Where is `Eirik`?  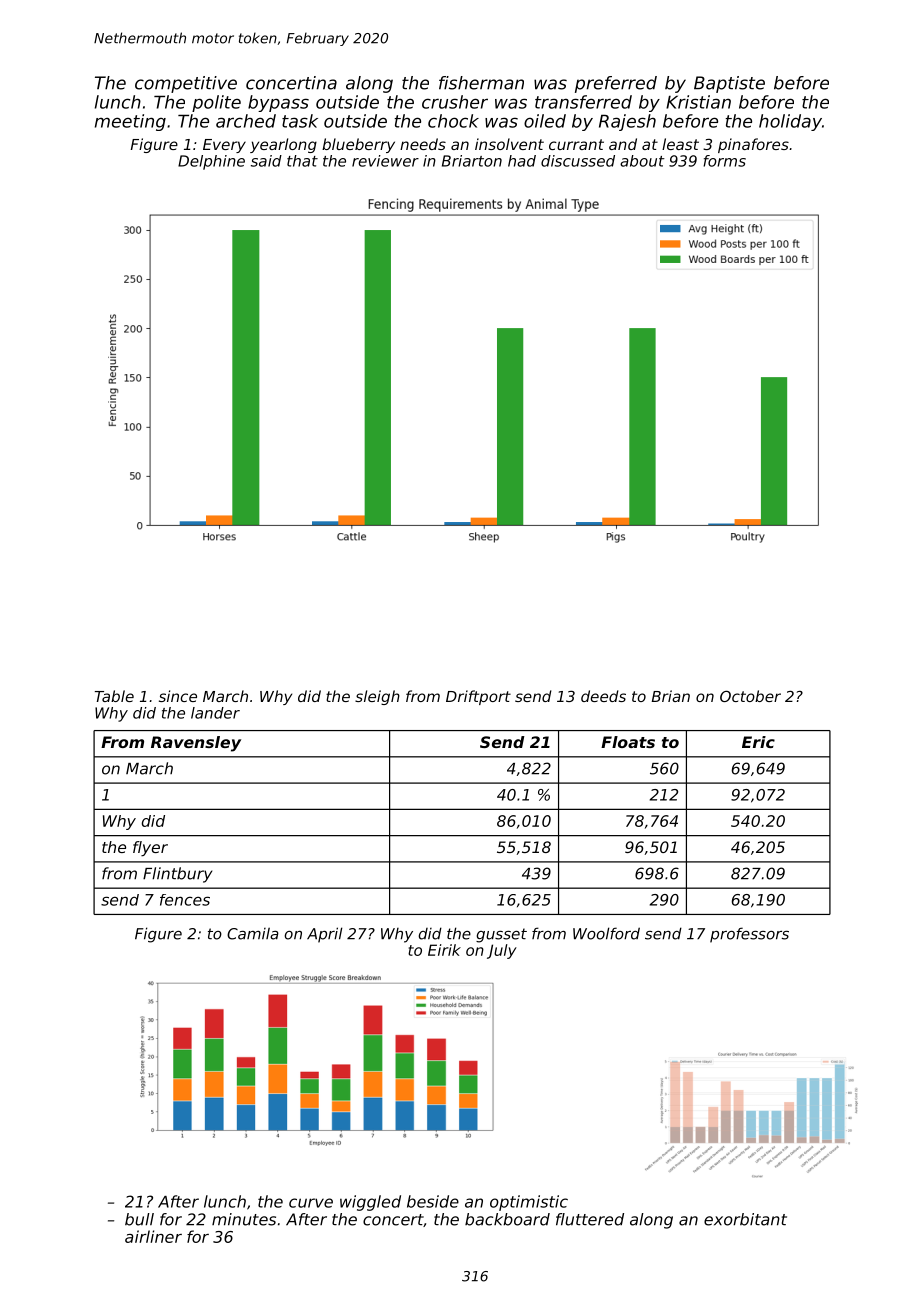 Eirik is located at coordinates (444, 950).
